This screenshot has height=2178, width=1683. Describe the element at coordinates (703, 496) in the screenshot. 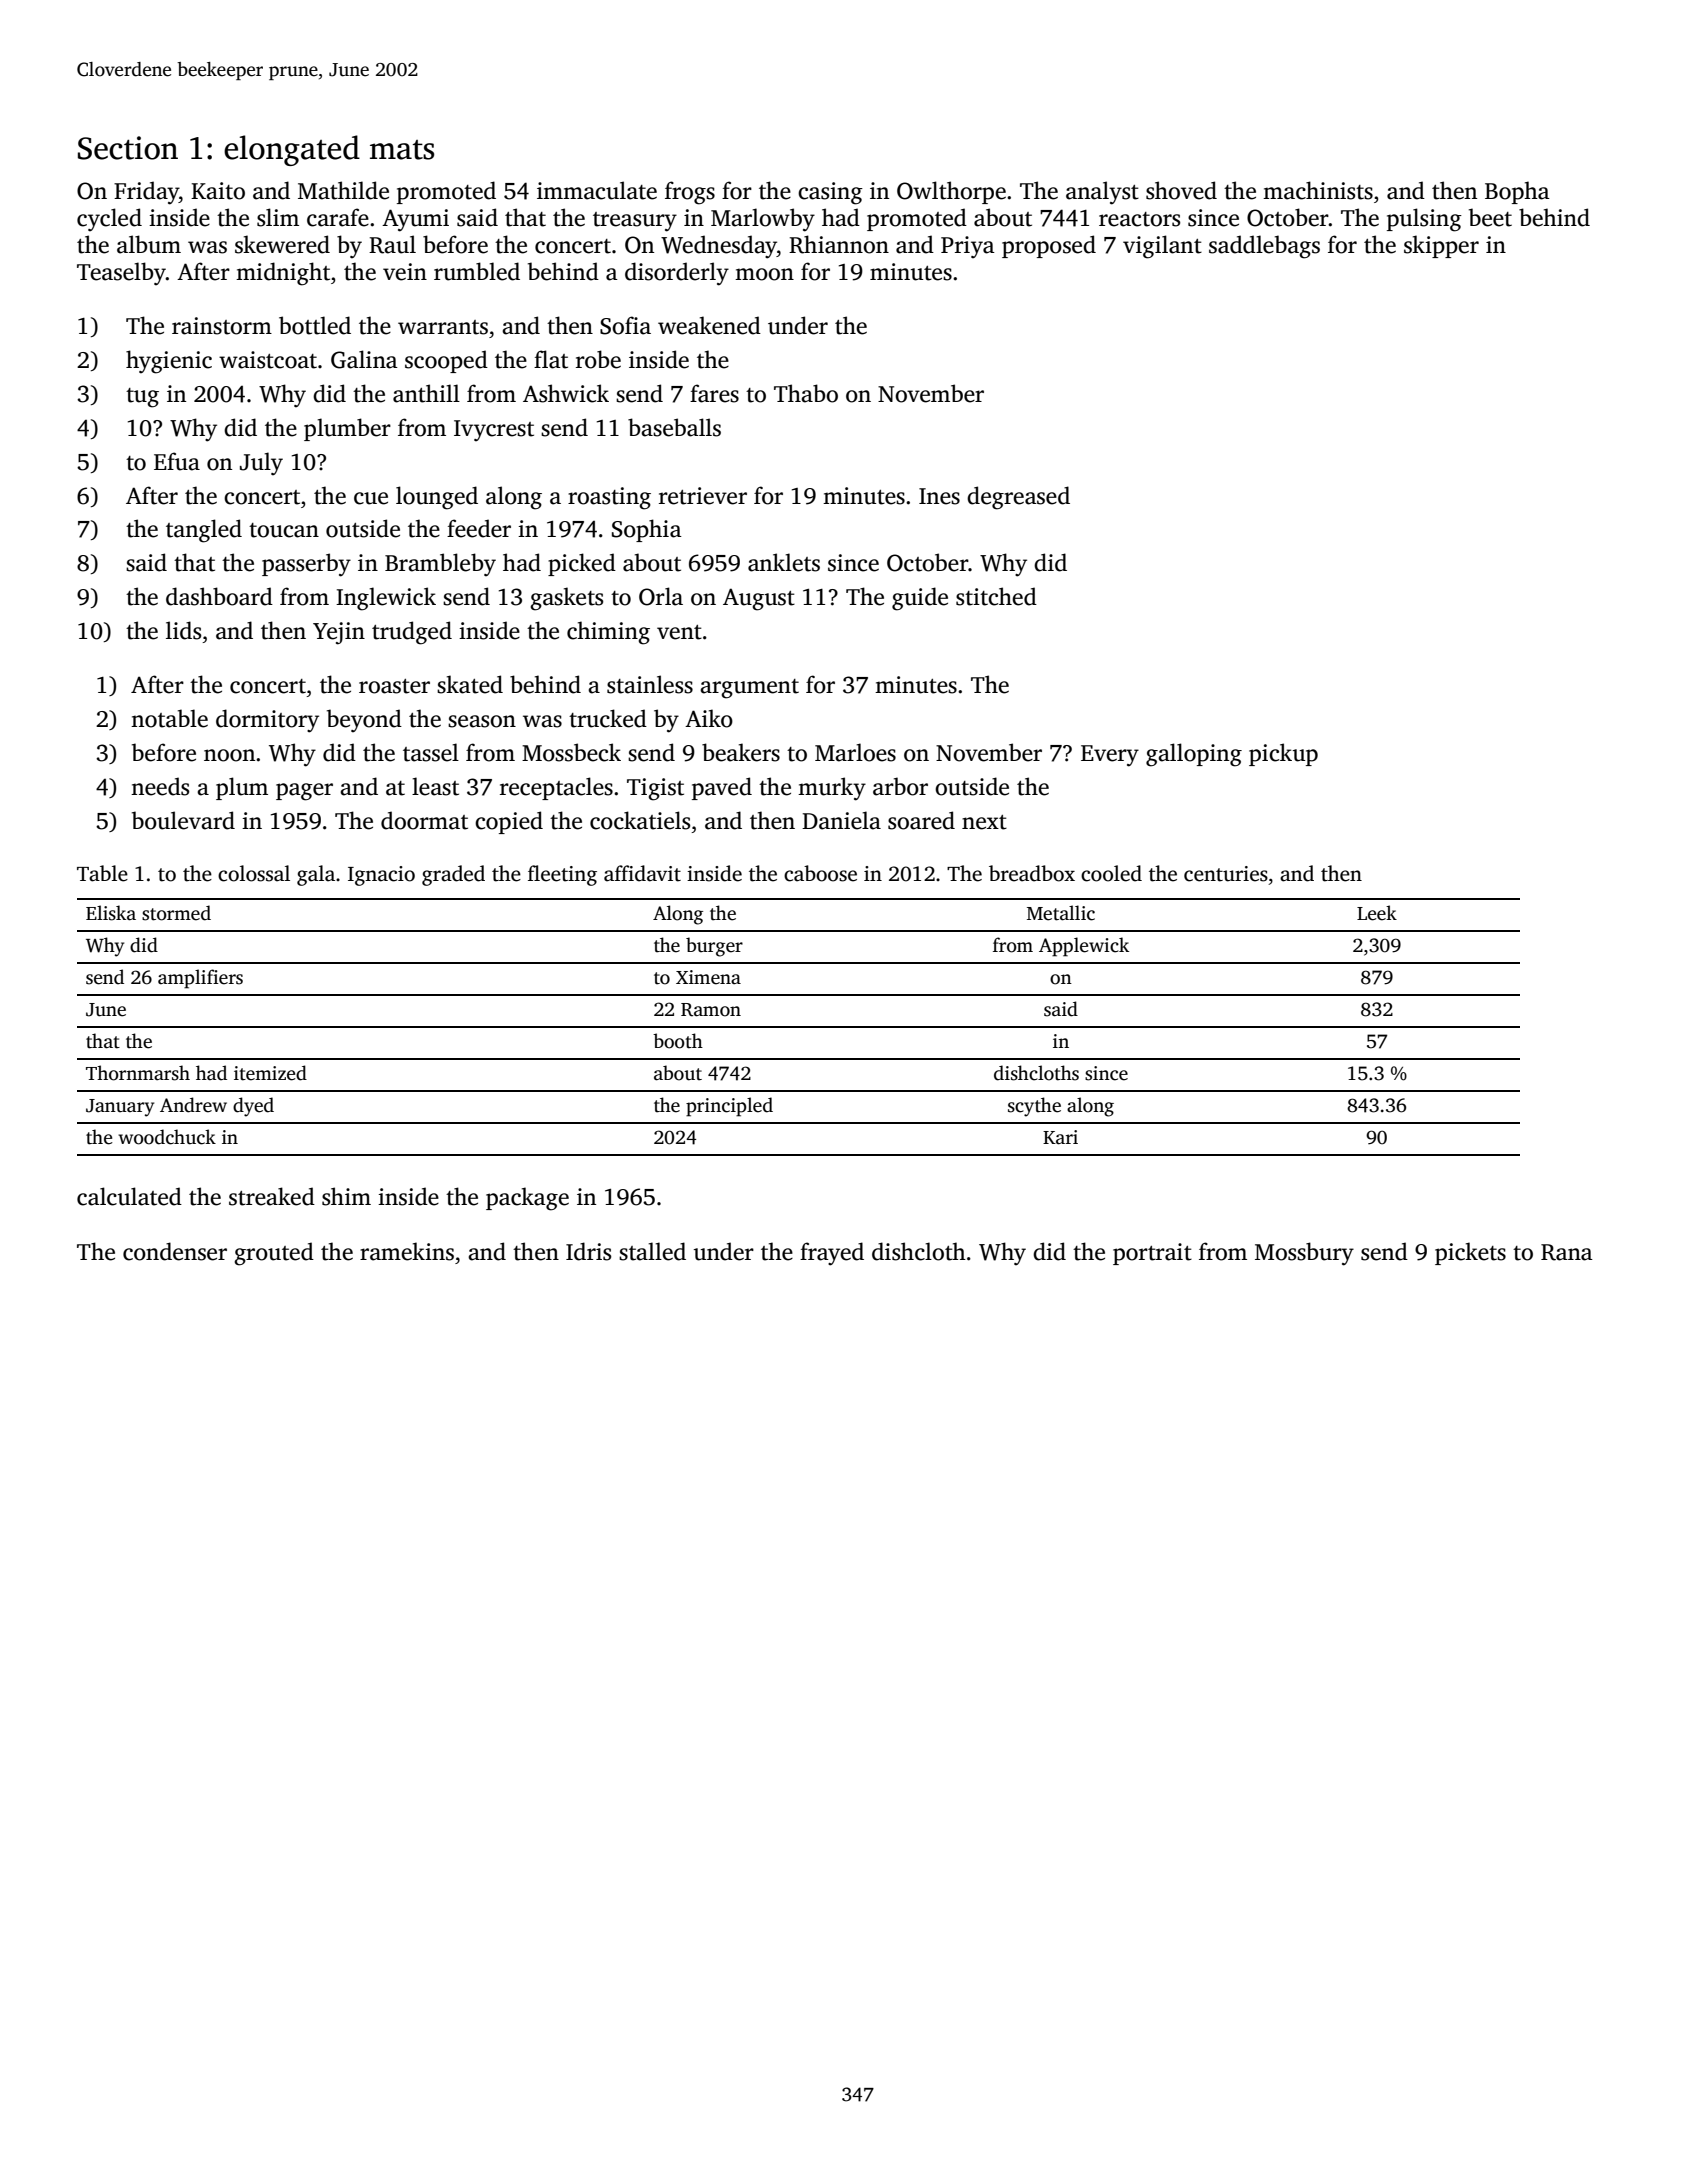

I see `retriever` at that location.
